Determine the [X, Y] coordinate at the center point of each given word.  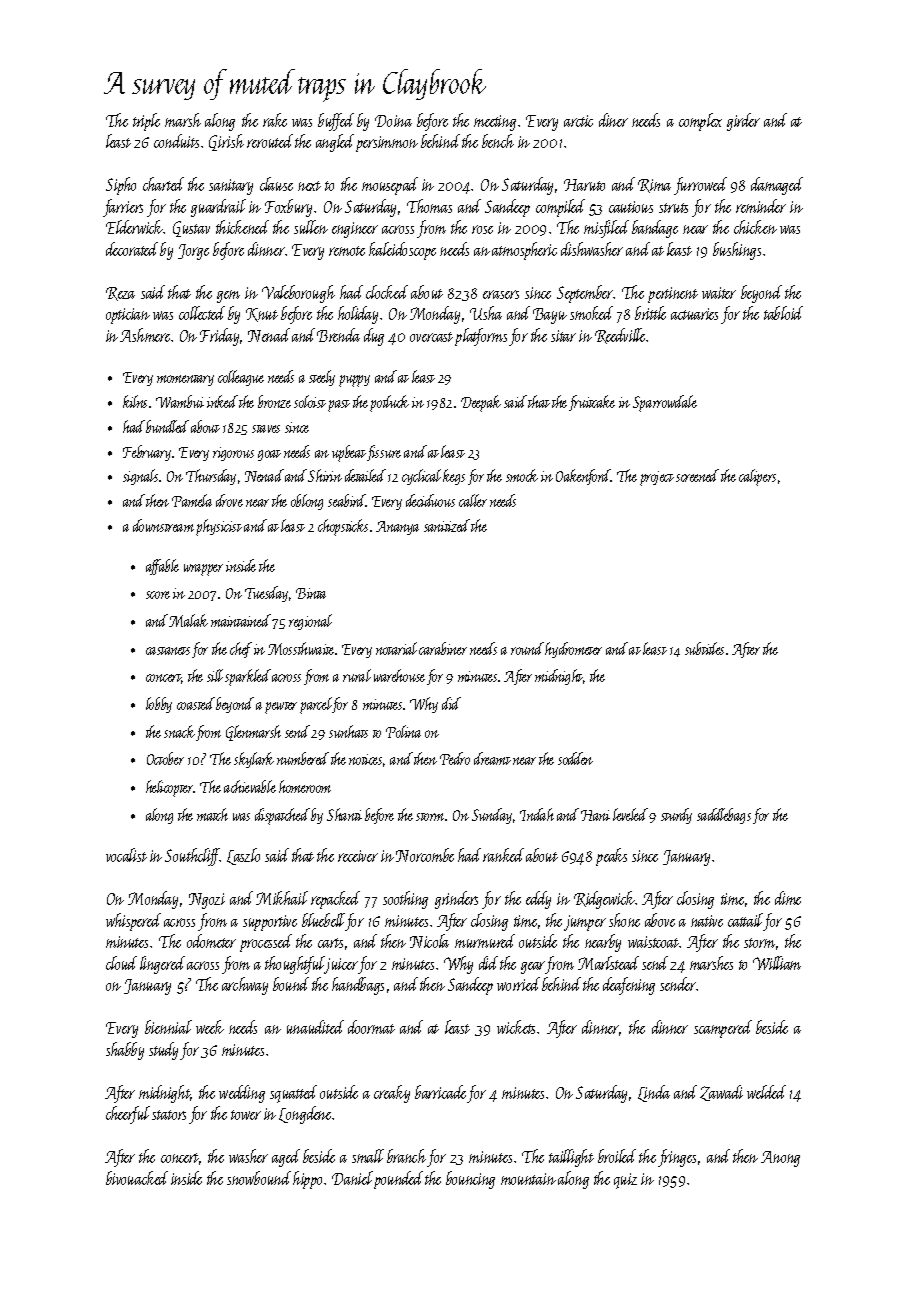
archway [245, 986]
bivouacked [137, 1178]
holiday [358, 315]
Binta [311, 593]
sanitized [447, 525]
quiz [625, 1181]
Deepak [481, 403]
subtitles [704, 648]
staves [266, 429]
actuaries [694, 314]
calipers [757, 477]
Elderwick [135, 227]
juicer [342, 966]
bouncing [470, 1180]
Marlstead [608, 963]
